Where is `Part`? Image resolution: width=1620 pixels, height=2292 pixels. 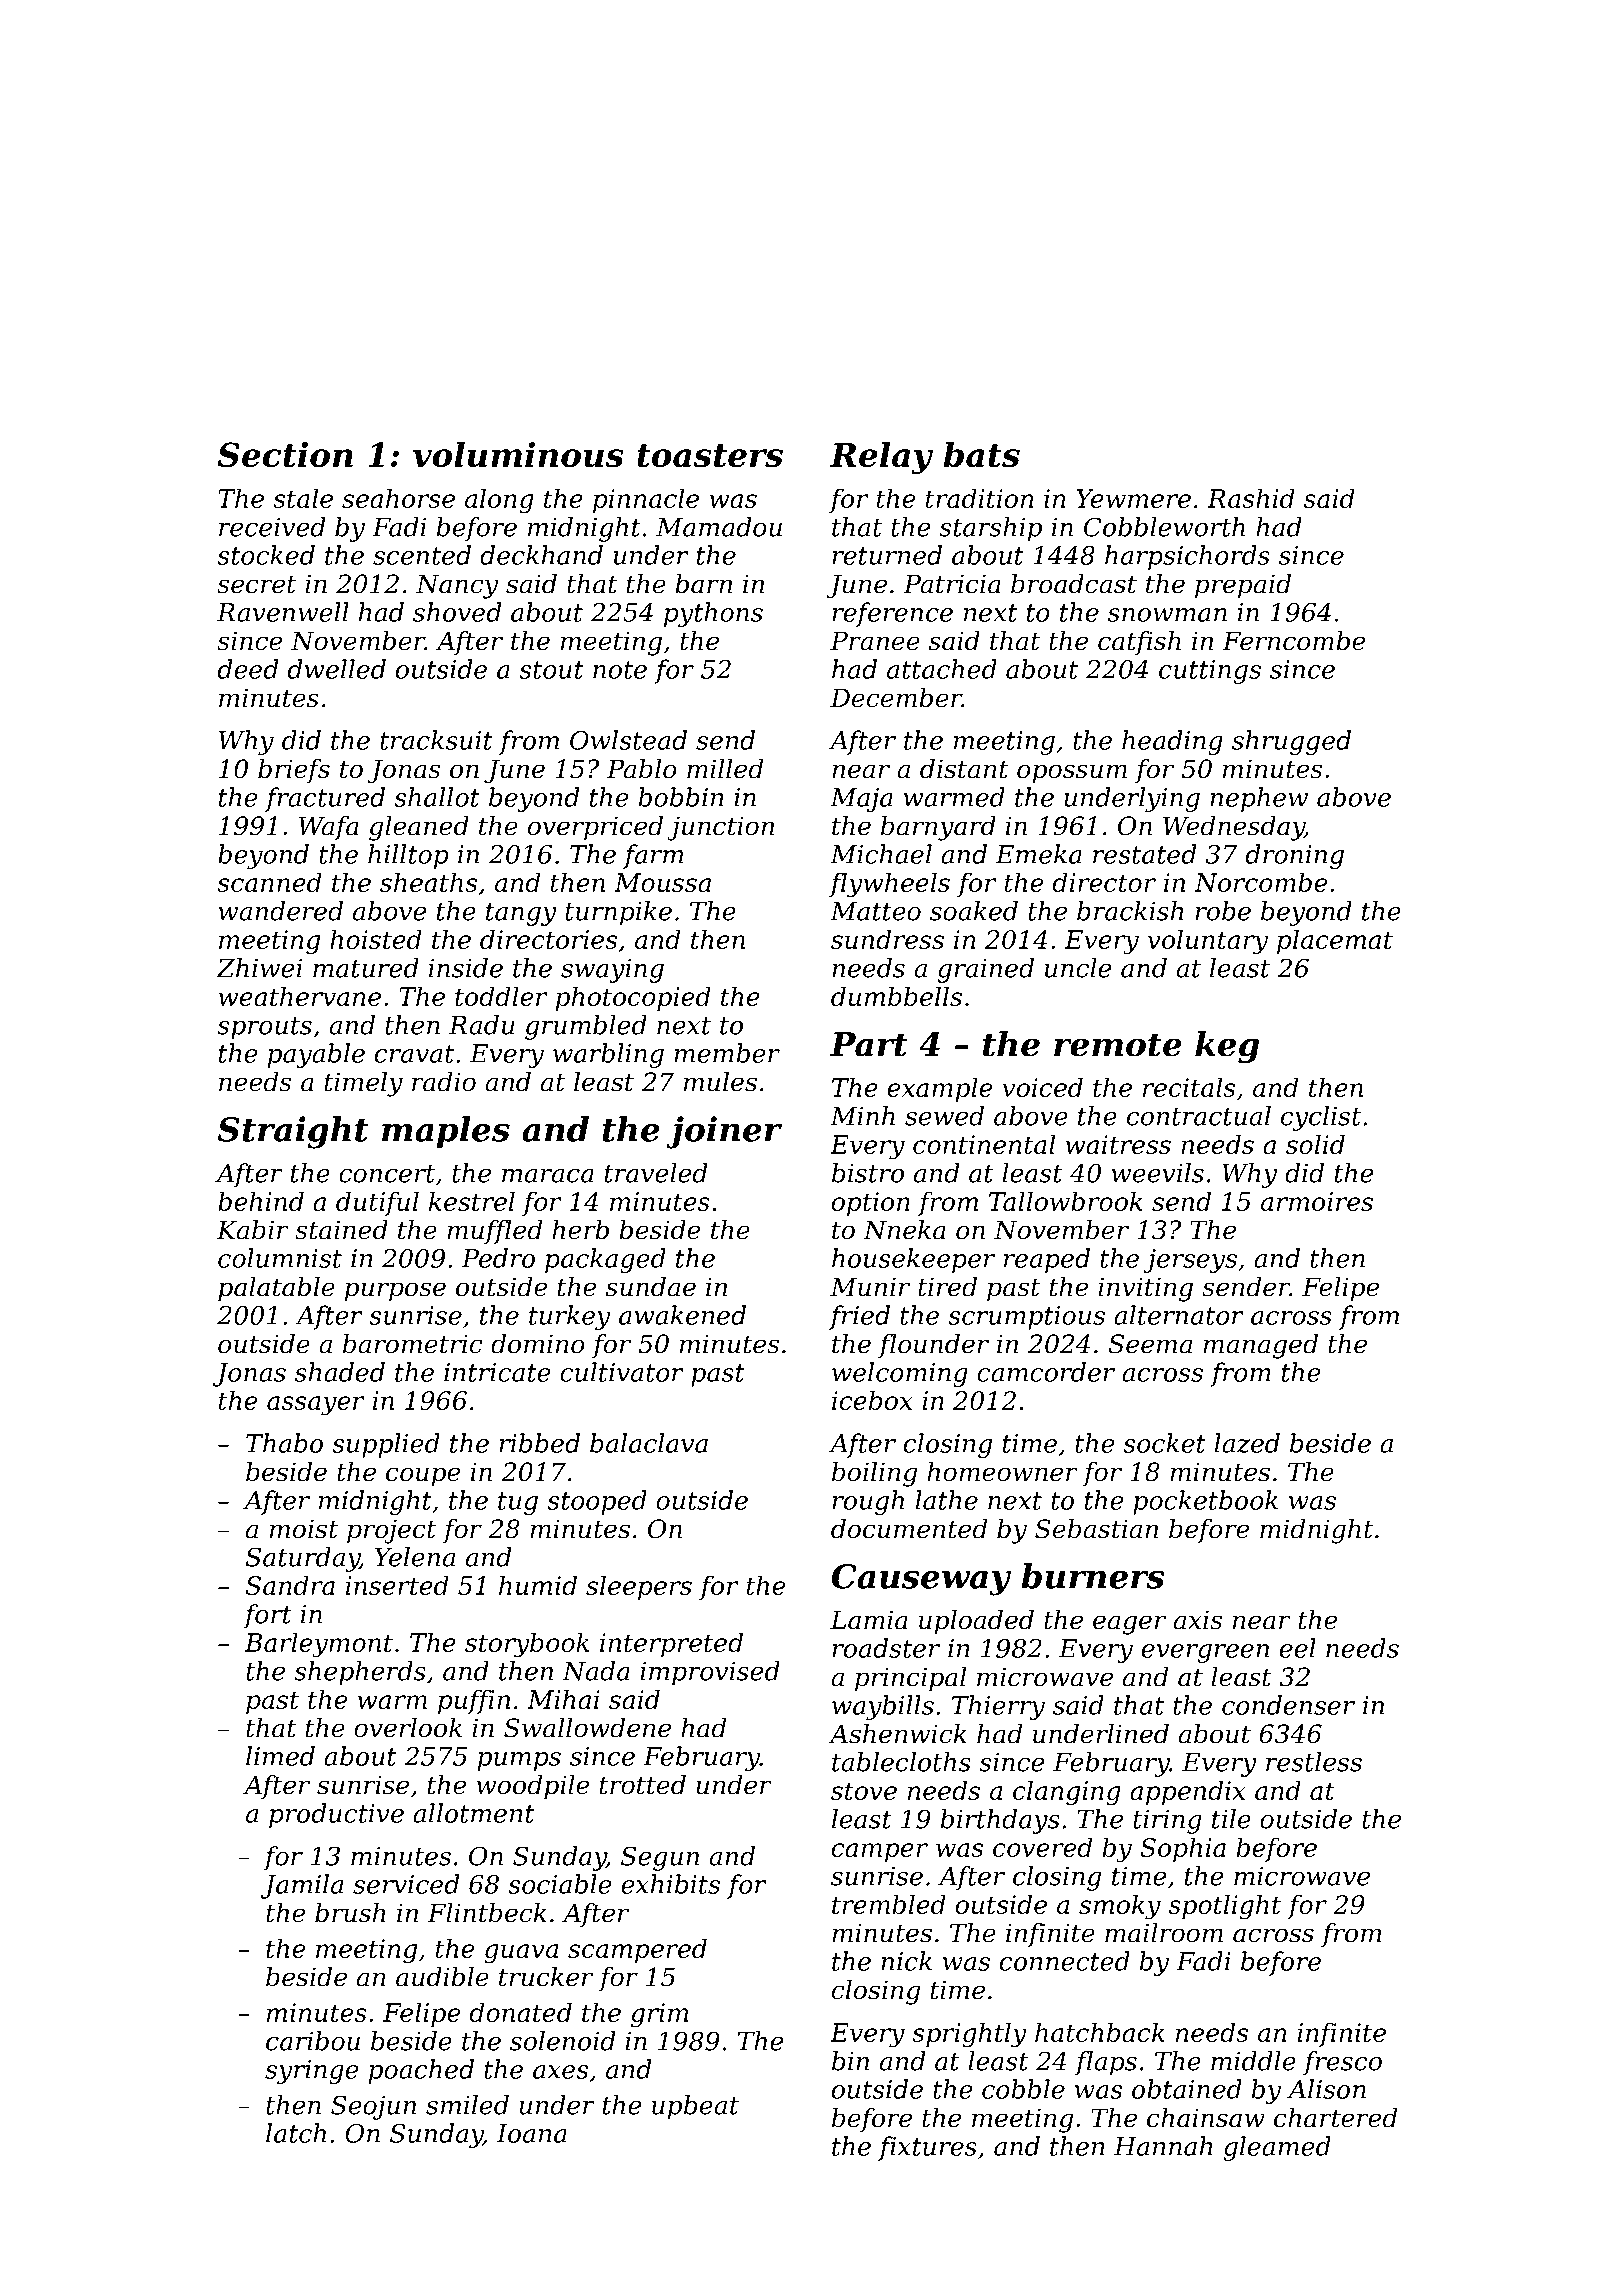 Part is located at coordinates (869, 1044).
